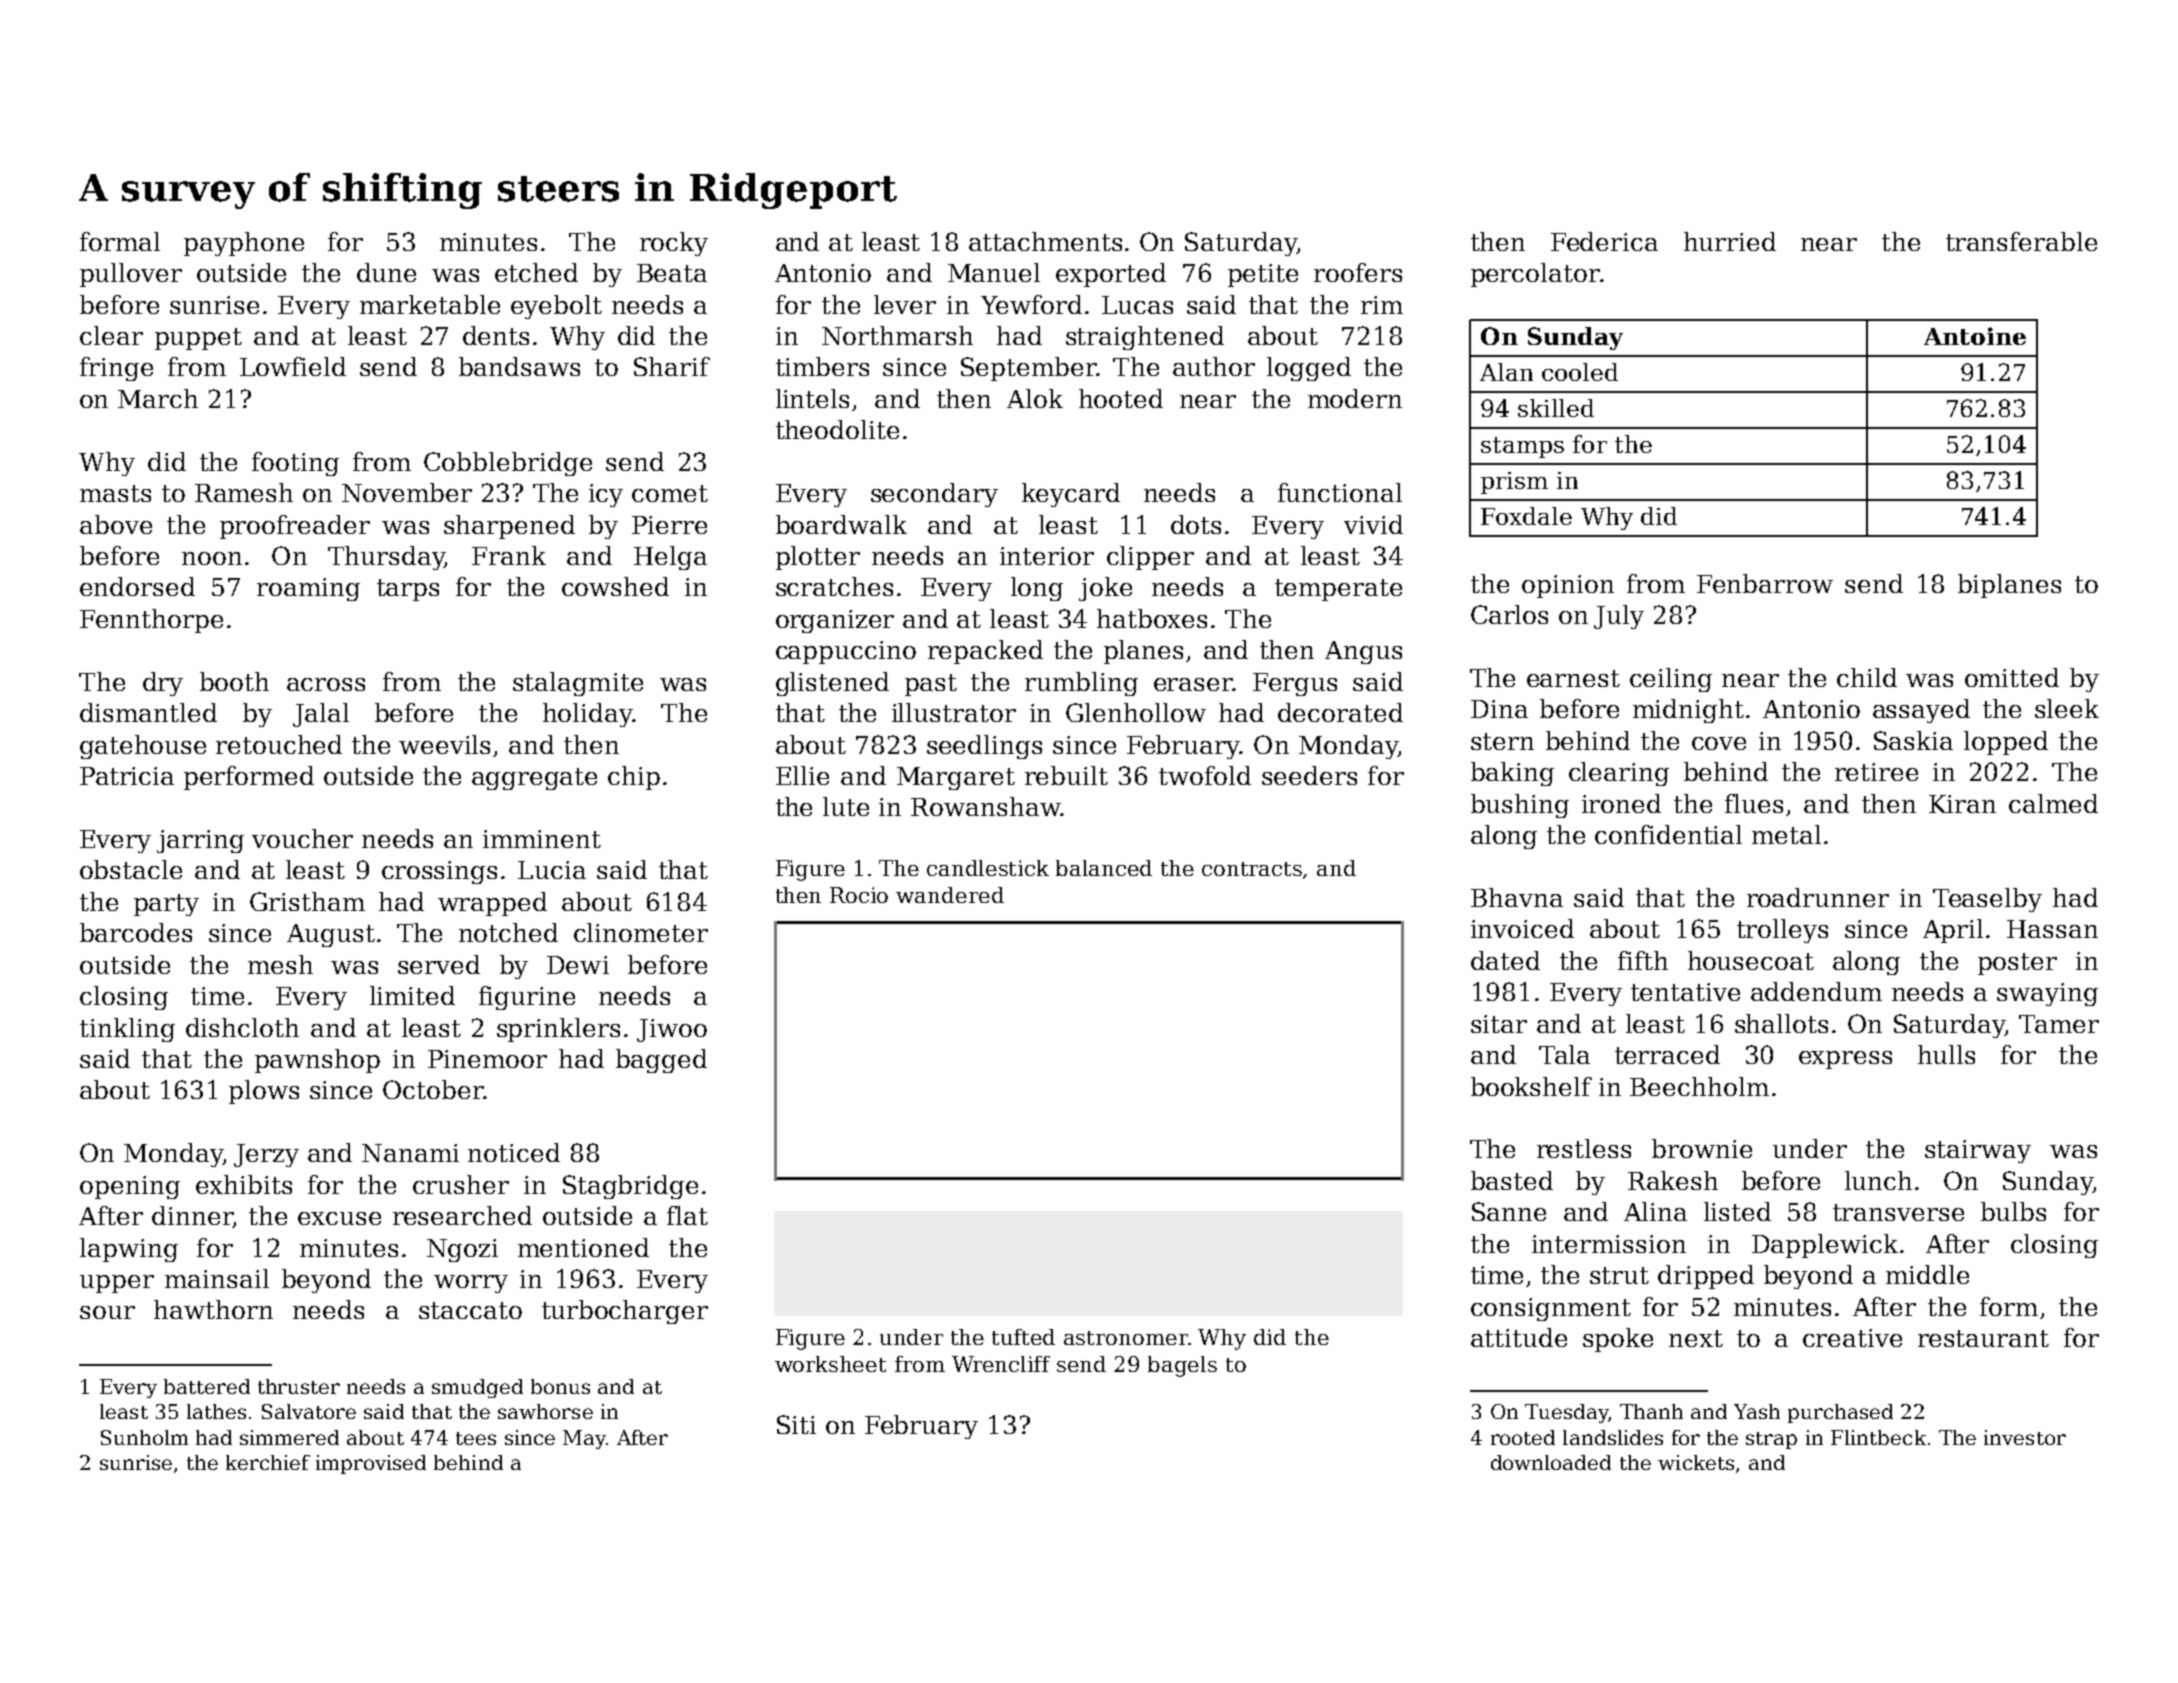 This screenshot has height=1683, width=2178. What do you see at coordinates (615, 586) in the screenshot?
I see `cowshed` at bounding box center [615, 586].
